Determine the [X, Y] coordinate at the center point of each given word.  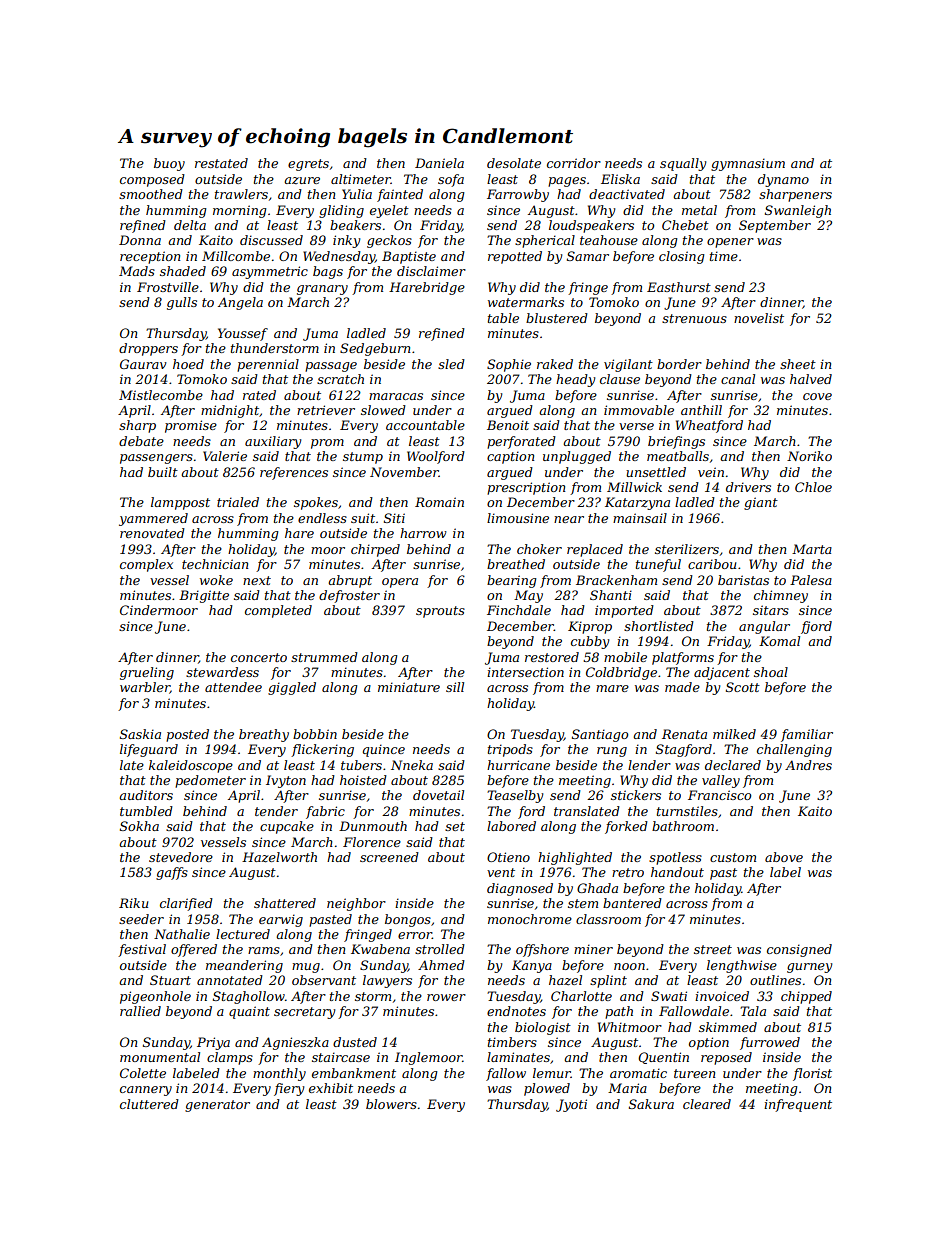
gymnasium [748, 164]
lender [649, 765]
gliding [341, 211]
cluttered [149, 1104]
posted [187, 735]
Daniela [439, 163]
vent [501, 872]
